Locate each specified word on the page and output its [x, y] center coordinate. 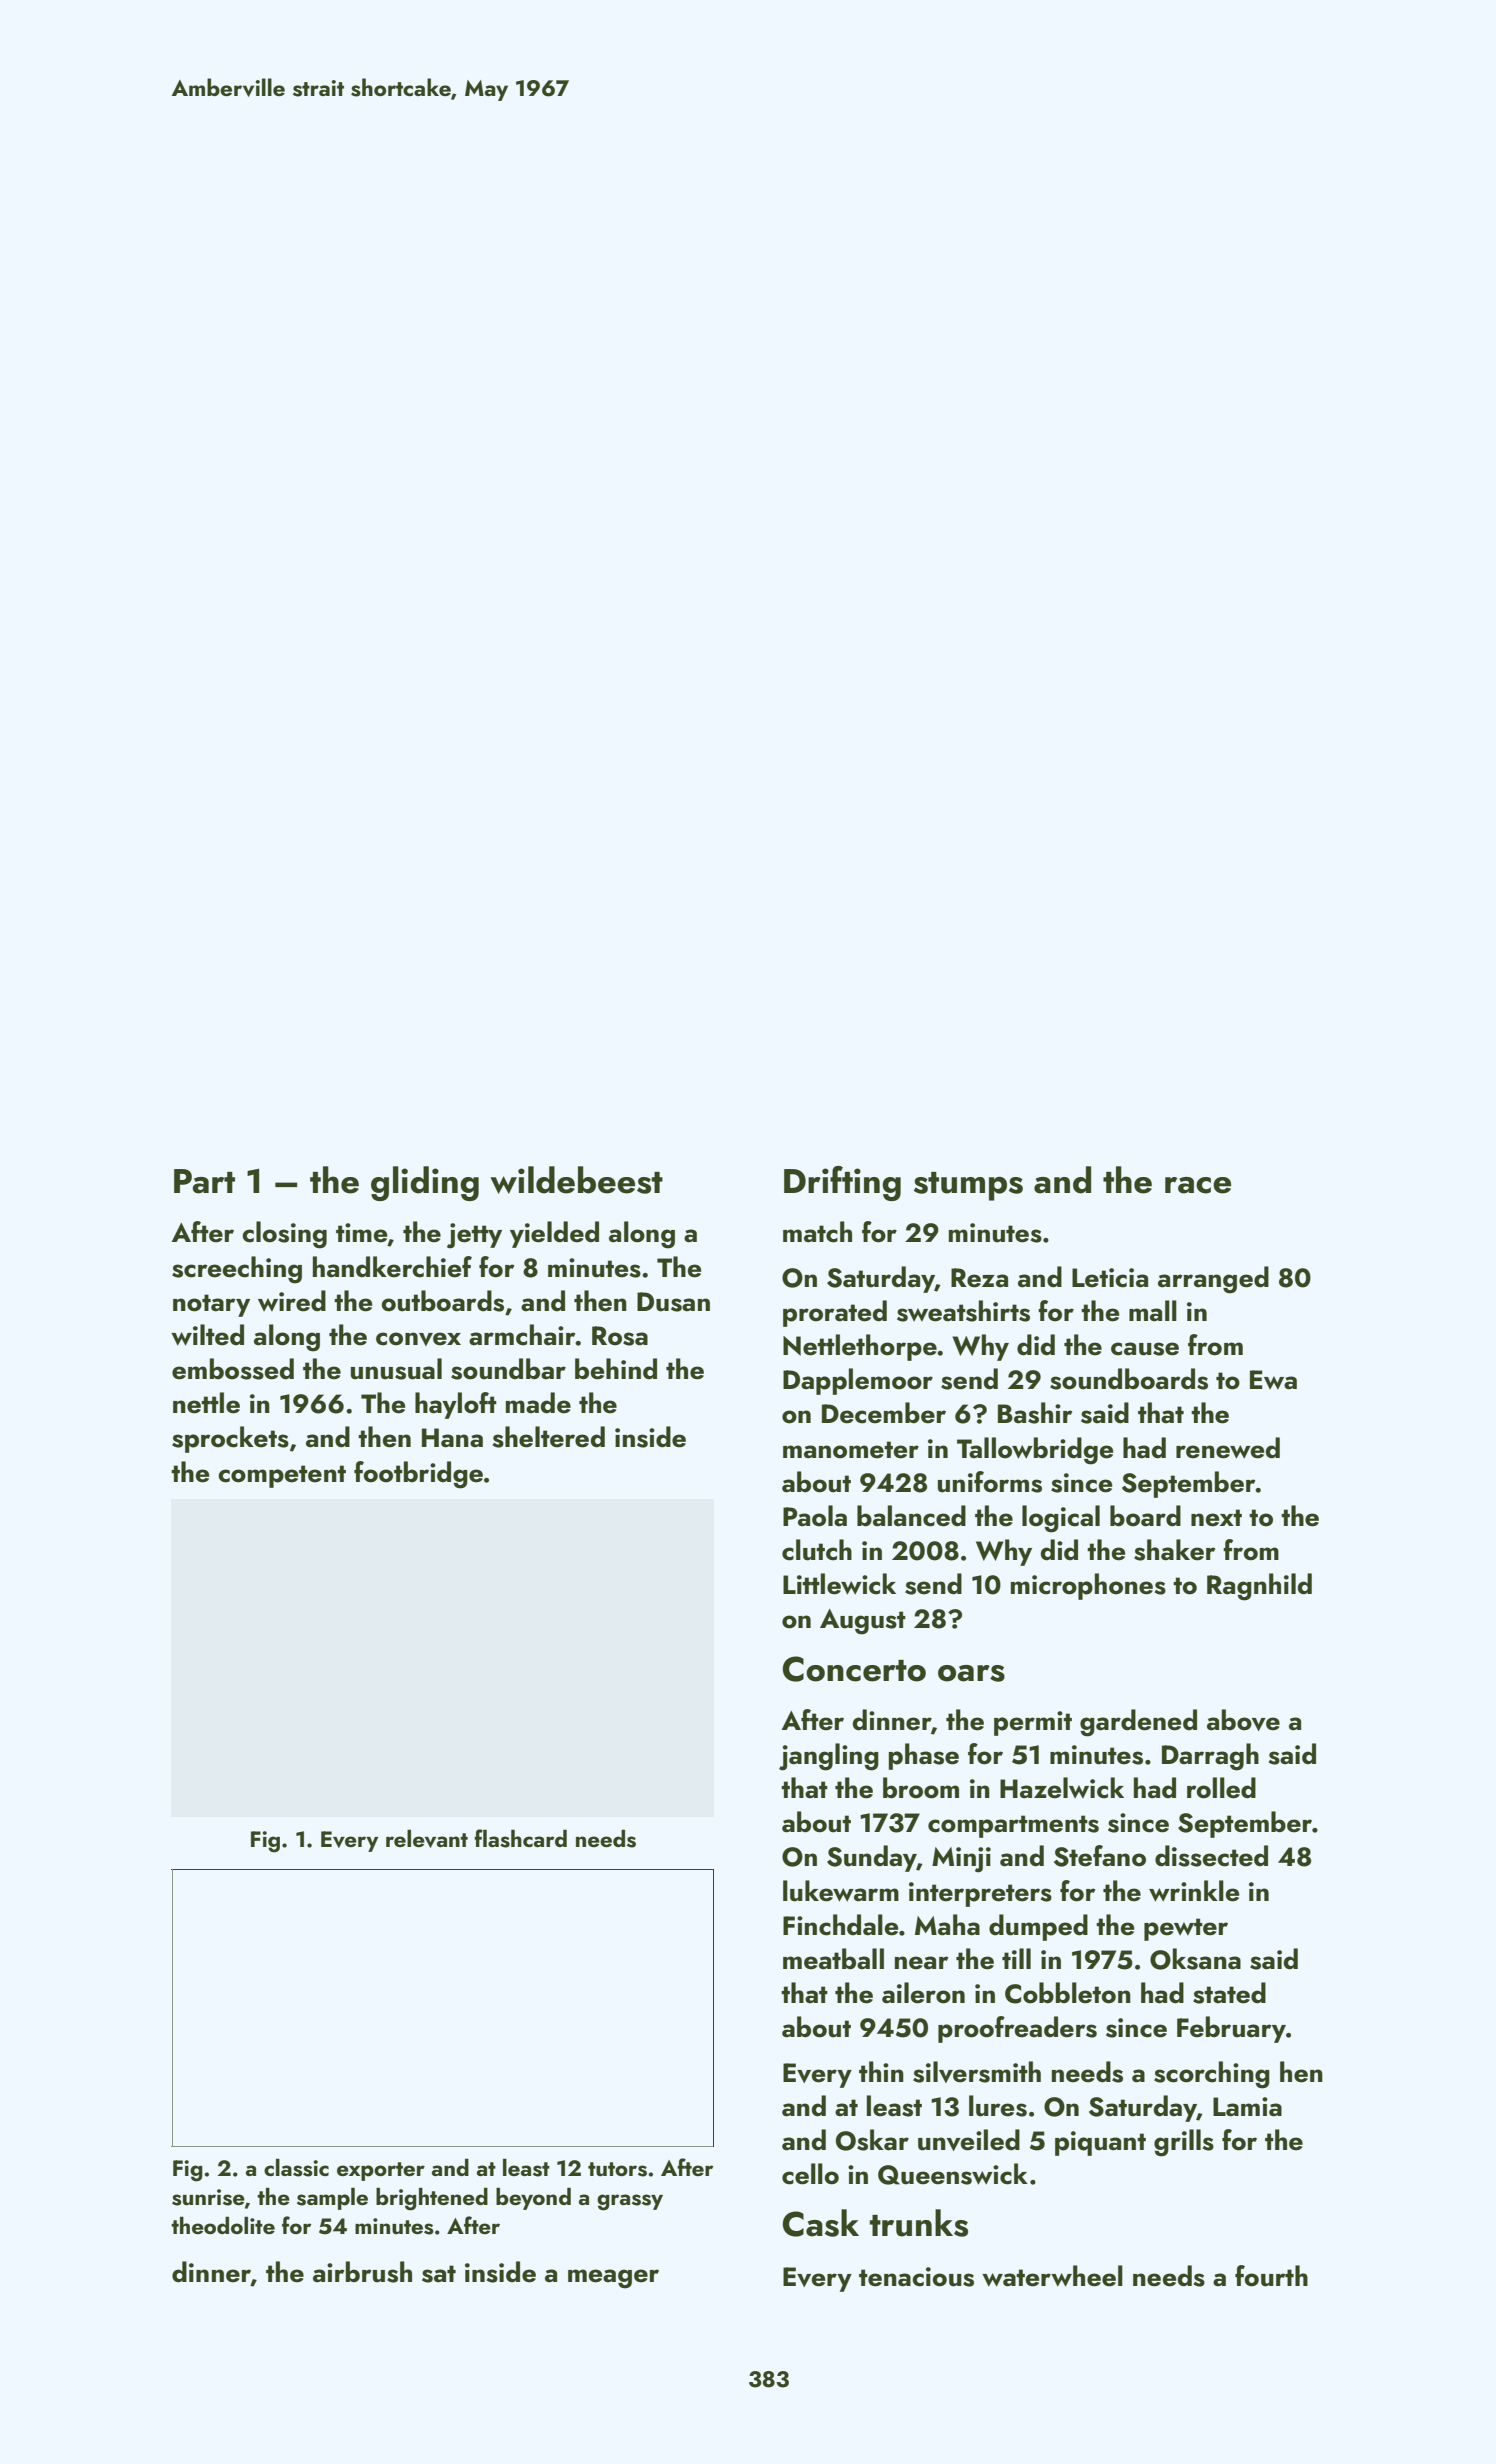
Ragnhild [1259, 1587]
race [1198, 1185]
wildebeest [576, 1180]
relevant [427, 1838]
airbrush [362, 2272]
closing [284, 1235]
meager [613, 2279]
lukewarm [841, 1891]
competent [282, 1476]
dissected [1211, 1856]
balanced [911, 1516]
